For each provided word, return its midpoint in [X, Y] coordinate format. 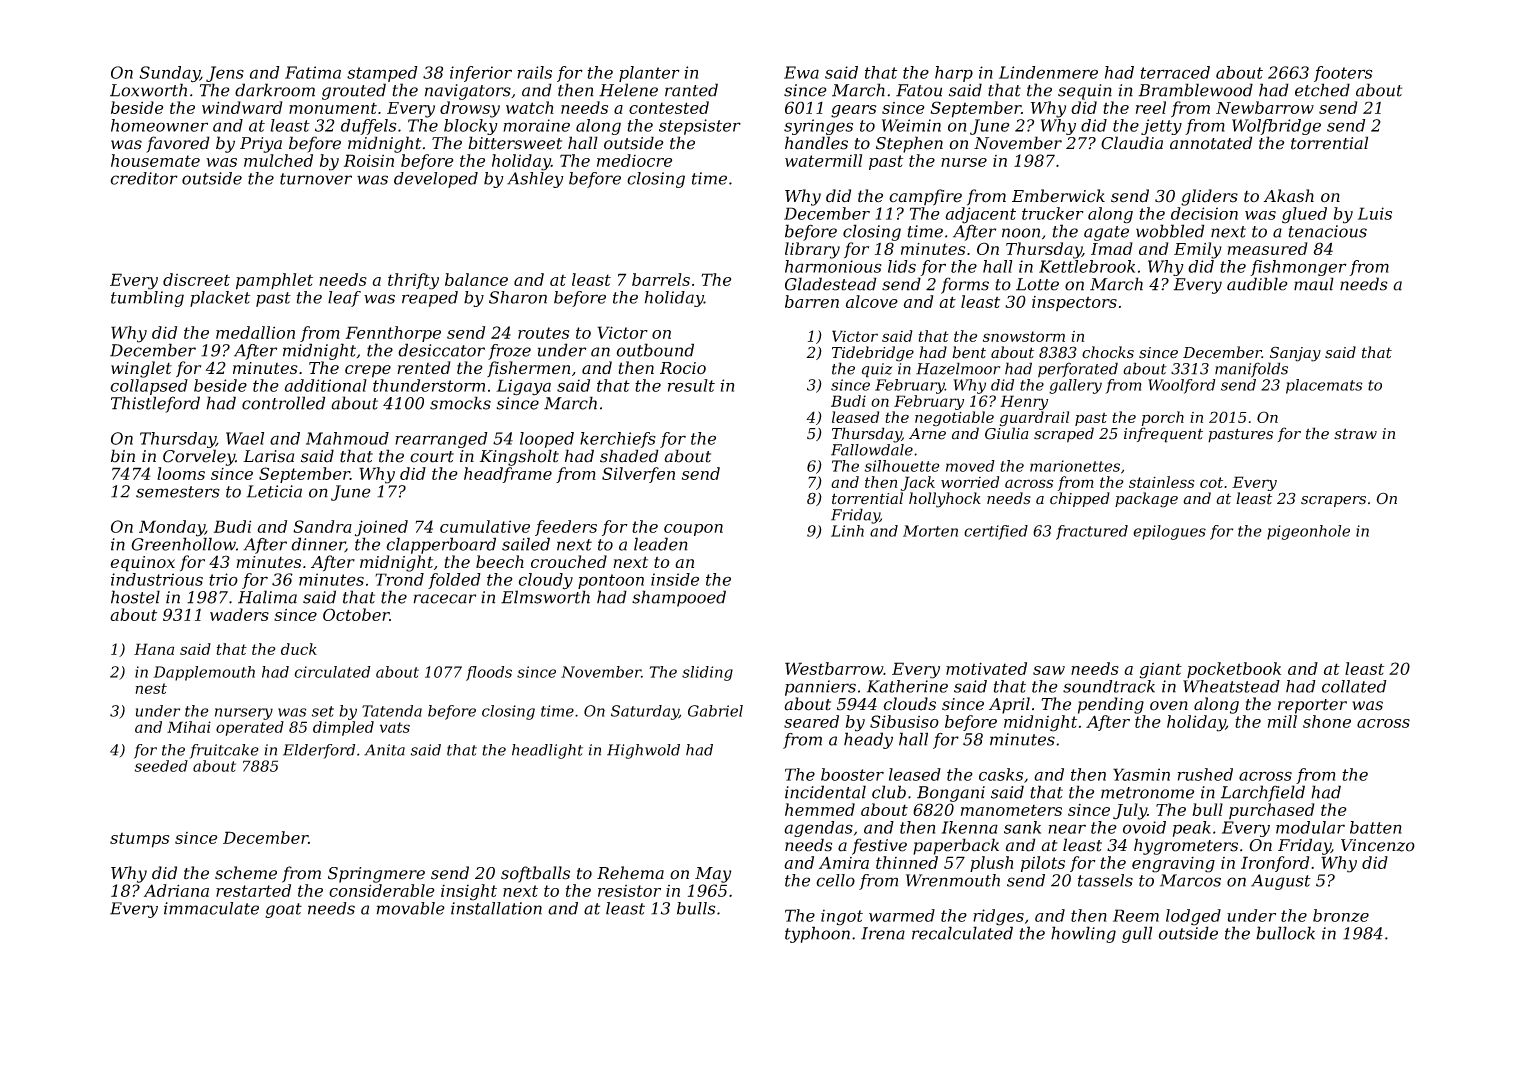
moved [970, 466]
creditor [144, 178]
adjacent [980, 215]
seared [811, 721]
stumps [139, 840]
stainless [1161, 482]
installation [496, 908]
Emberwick [1058, 196]
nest [151, 688]
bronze [1341, 915]
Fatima [313, 72]
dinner [318, 545]
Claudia [1132, 143]
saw [1049, 670]
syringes [818, 127]
